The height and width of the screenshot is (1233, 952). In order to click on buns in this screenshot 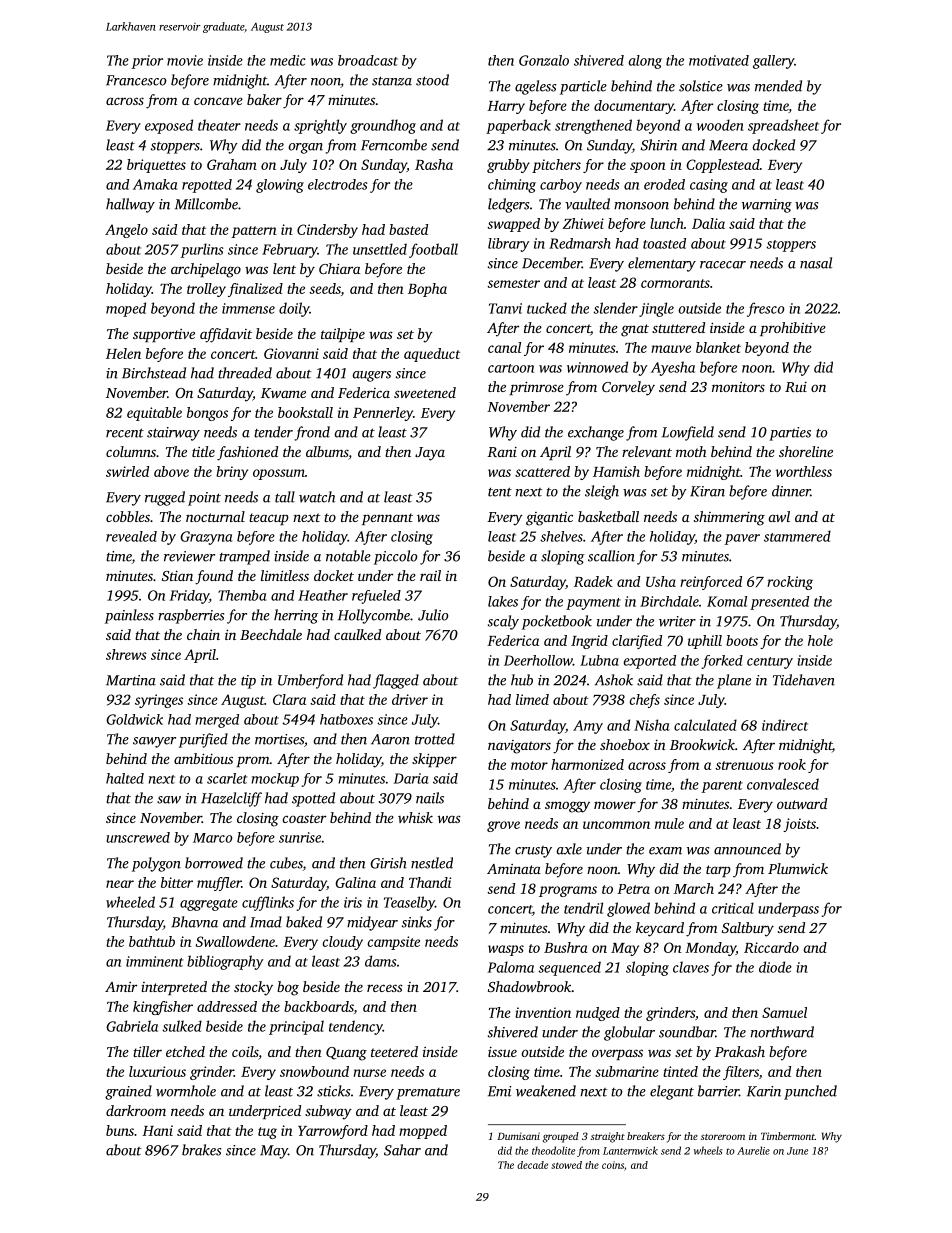, I will do `click(120, 1130)`.
